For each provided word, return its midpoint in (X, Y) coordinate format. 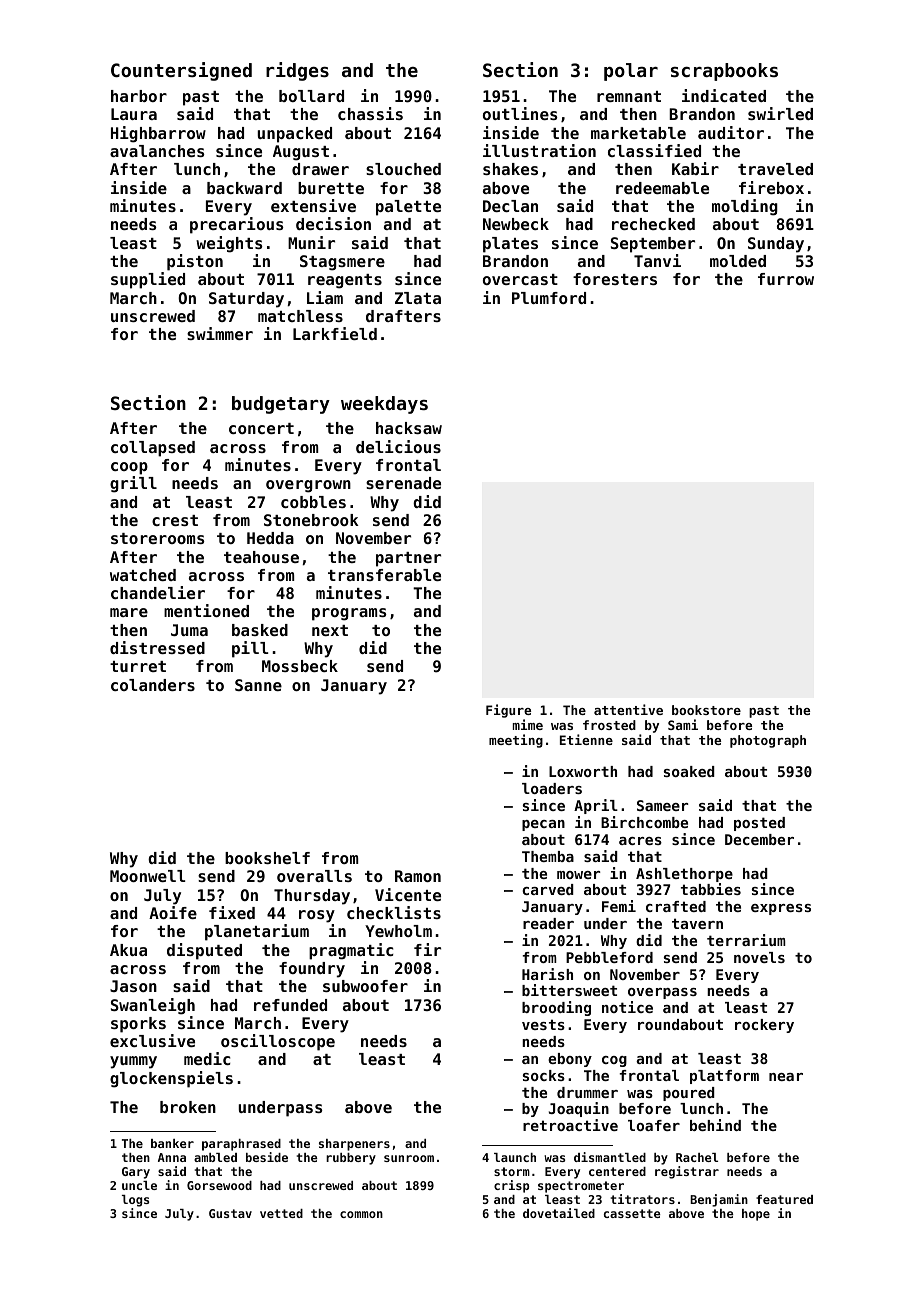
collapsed (153, 449)
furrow (786, 279)
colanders (153, 685)
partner (408, 559)
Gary (136, 1173)
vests (543, 1024)
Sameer (662, 805)
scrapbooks (724, 72)
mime (528, 724)
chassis (370, 113)
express (781, 909)
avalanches (157, 151)
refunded (290, 1005)
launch (515, 1157)
